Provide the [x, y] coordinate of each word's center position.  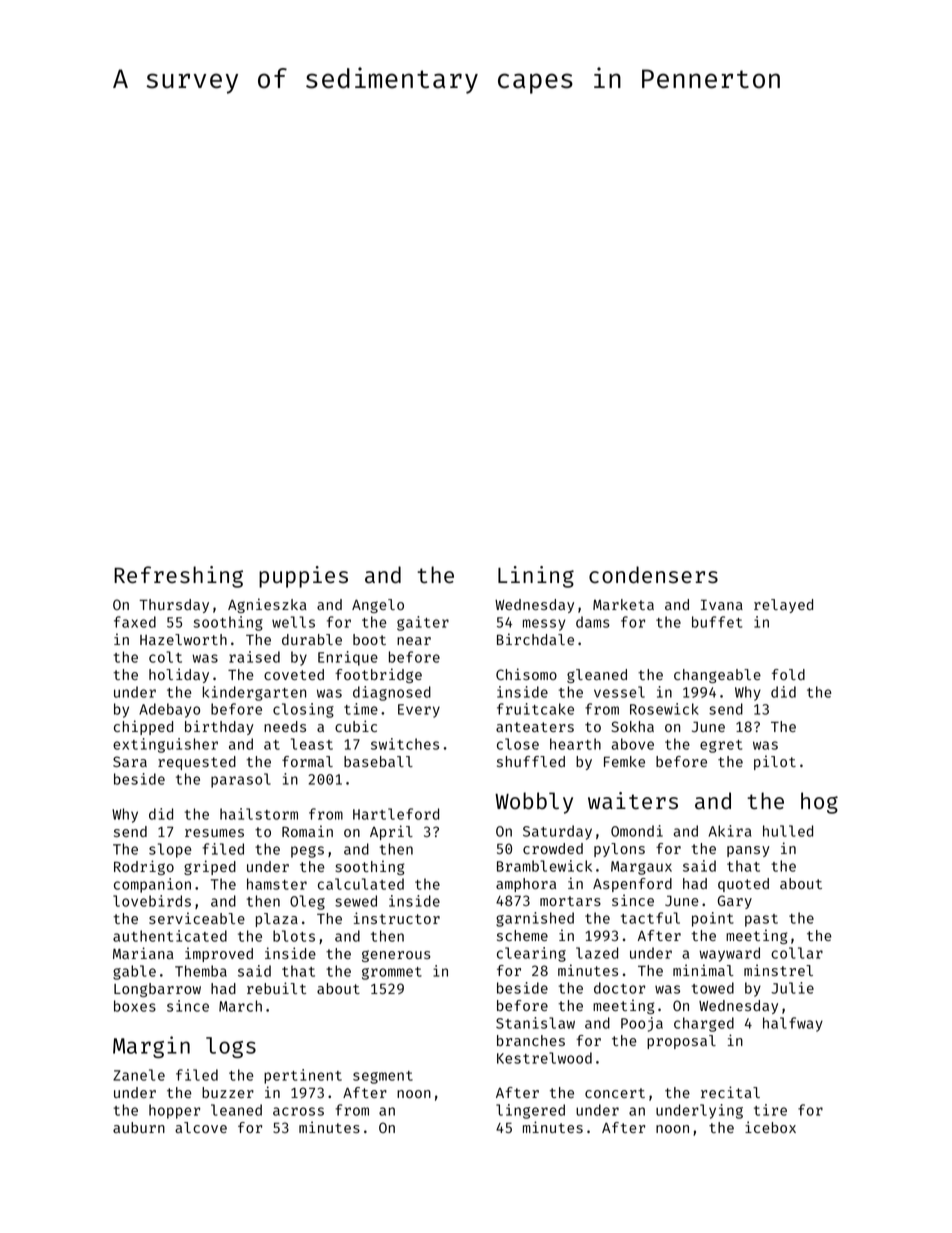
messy [544, 625]
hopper [174, 1111]
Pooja [642, 1024]
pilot [775, 762]
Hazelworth [183, 639]
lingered [530, 1111]
